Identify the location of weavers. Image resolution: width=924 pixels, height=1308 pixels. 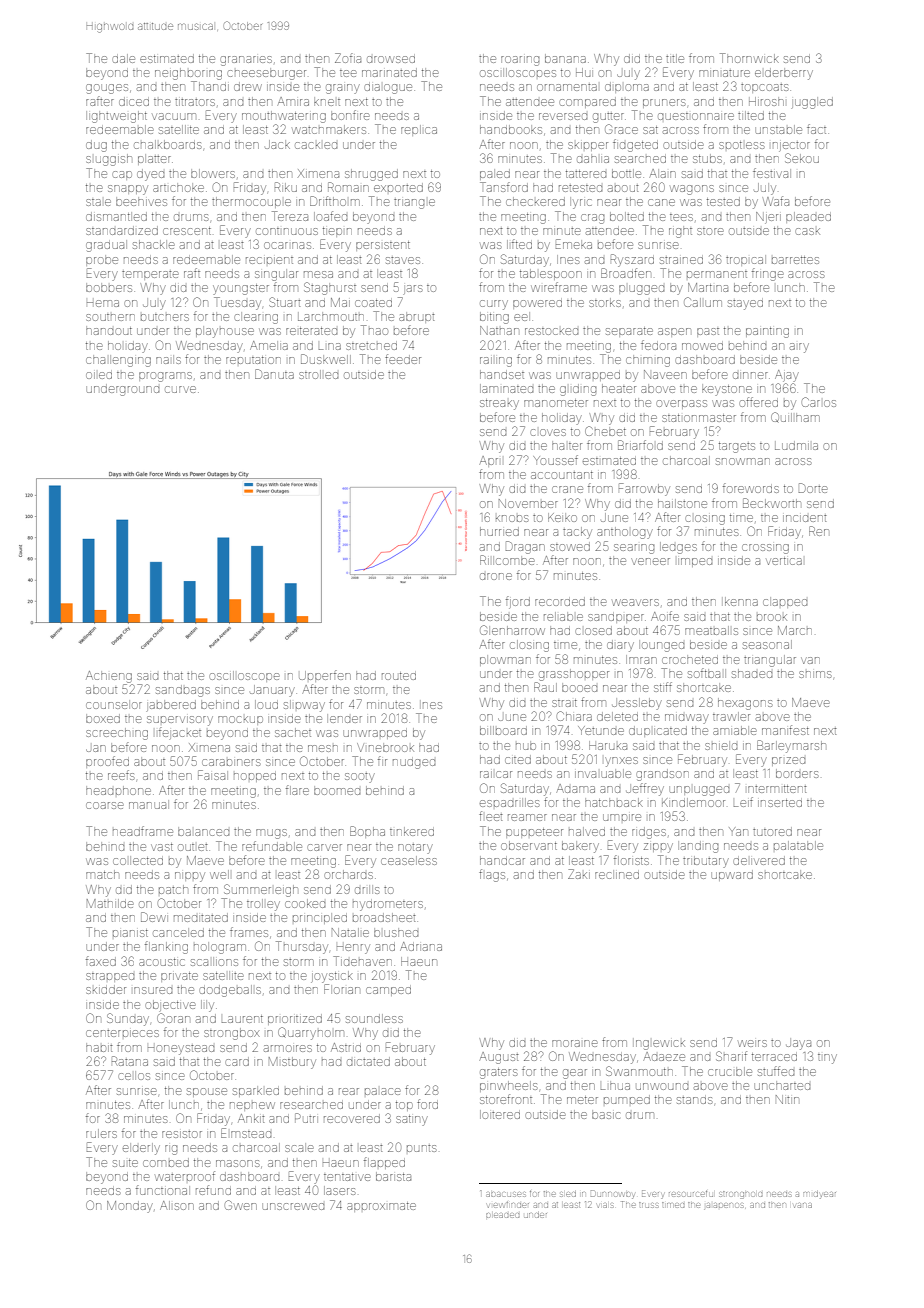
(635, 602).
